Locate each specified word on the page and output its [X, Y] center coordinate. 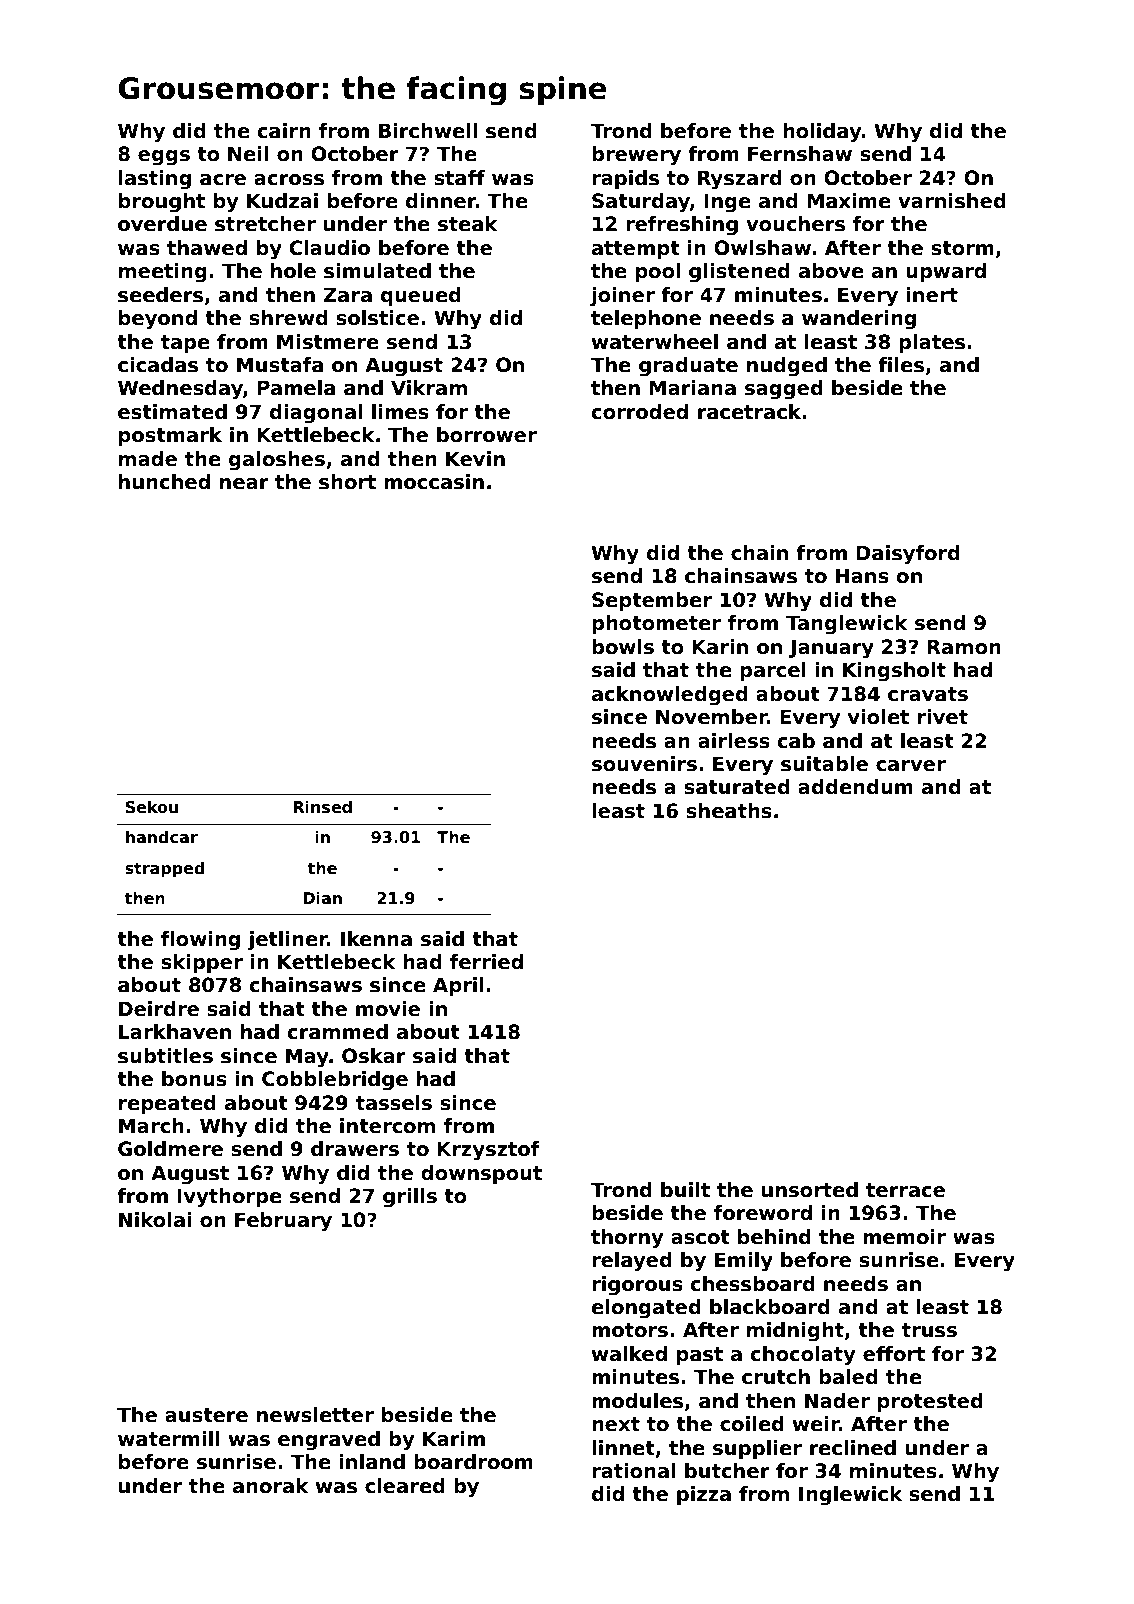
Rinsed [322, 807]
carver [911, 766]
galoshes [277, 461]
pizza [704, 1495]
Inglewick [850, 1496]
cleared [405, 1486]
